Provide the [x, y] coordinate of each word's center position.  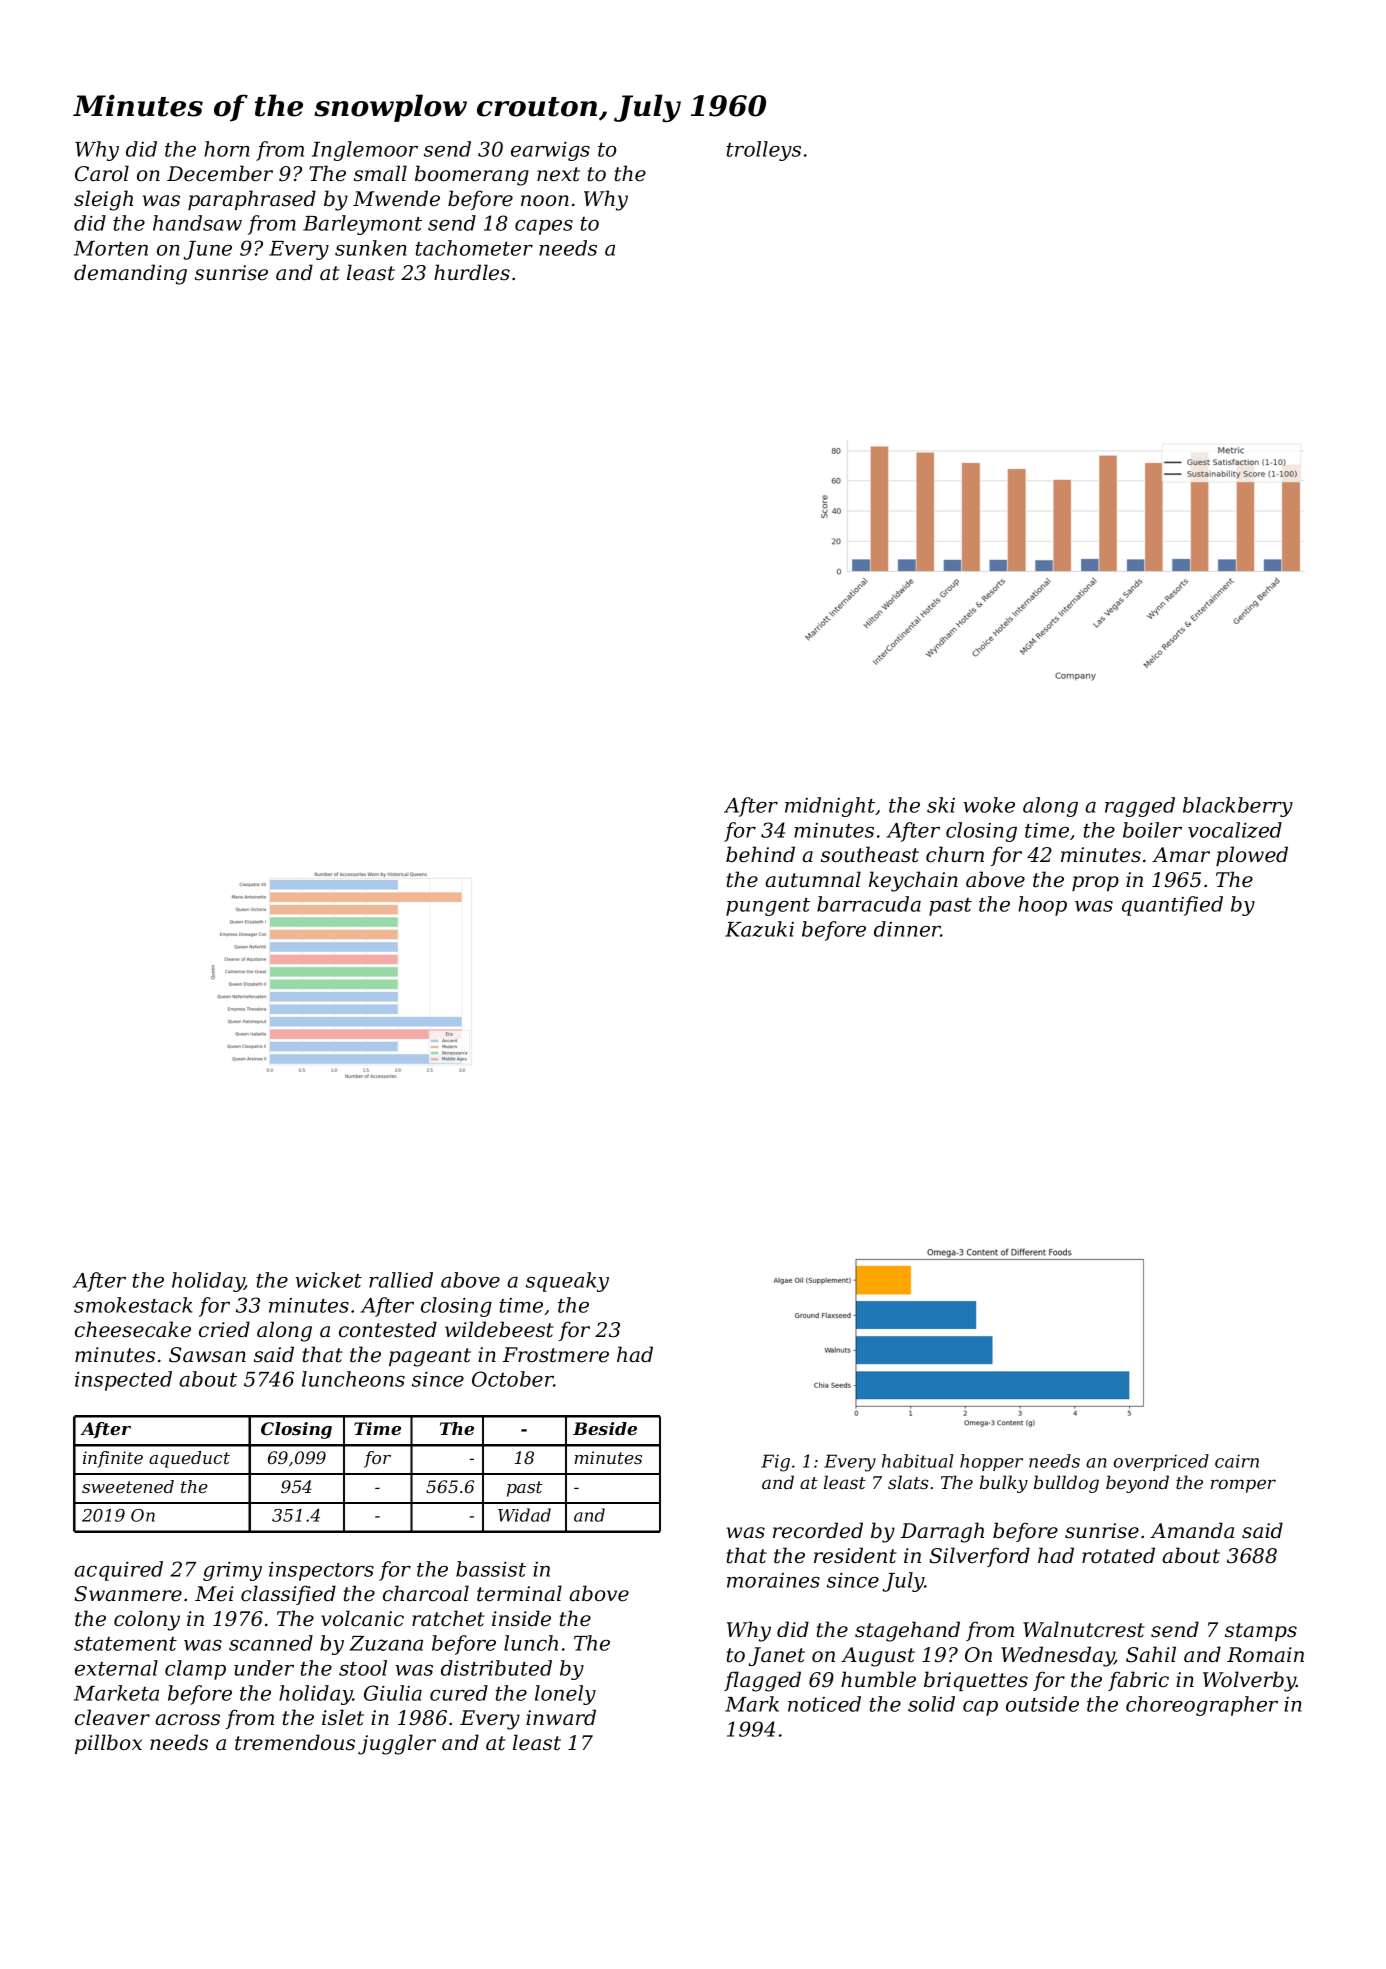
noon [545, 201]
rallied [401, 1280]
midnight [830, 807]
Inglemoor [365, 151]
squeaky [567, 1282]
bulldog [1066, 1484]
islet [343, 1717]
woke [989, 805]
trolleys [763, 151]
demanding [130, 274]
